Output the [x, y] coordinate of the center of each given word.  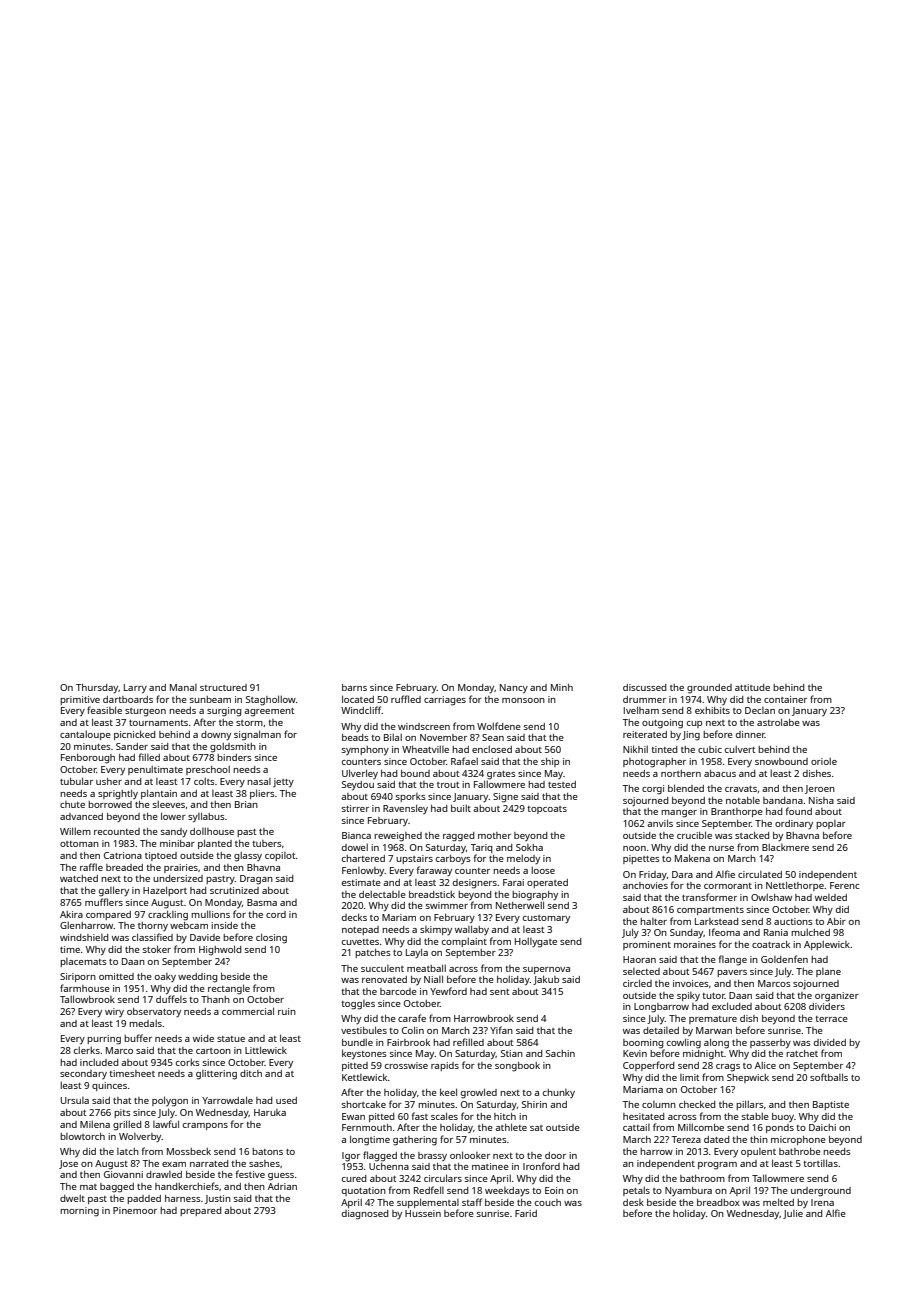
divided [830, 1042]
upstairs [414, 859]
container [785, 699]
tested [562, 784]
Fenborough [88, 759]
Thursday [97, 688]
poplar [831, 824]
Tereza [686, 1139]
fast [419, 1116]
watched [79, 878]
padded [144, 1199]
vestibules [364, 1030]
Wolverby [140, 1137]
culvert [740, 749]
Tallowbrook [87, 999]
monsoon [523, 700]
